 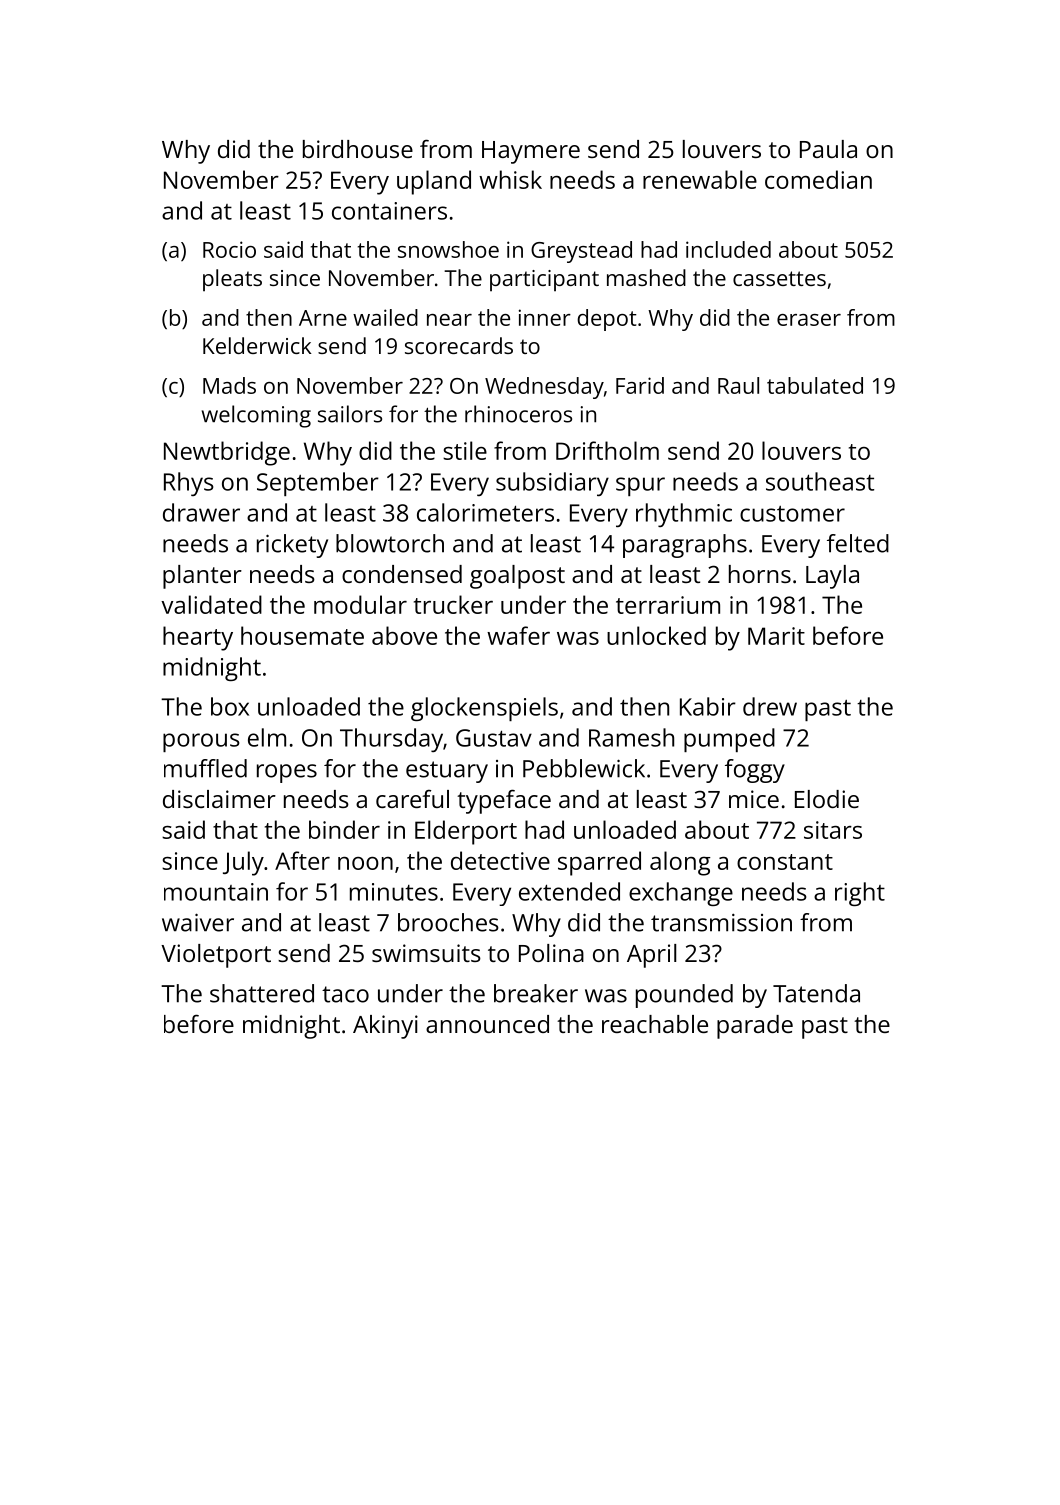 I want to click on Rocio, so click(x=229, y=249).
